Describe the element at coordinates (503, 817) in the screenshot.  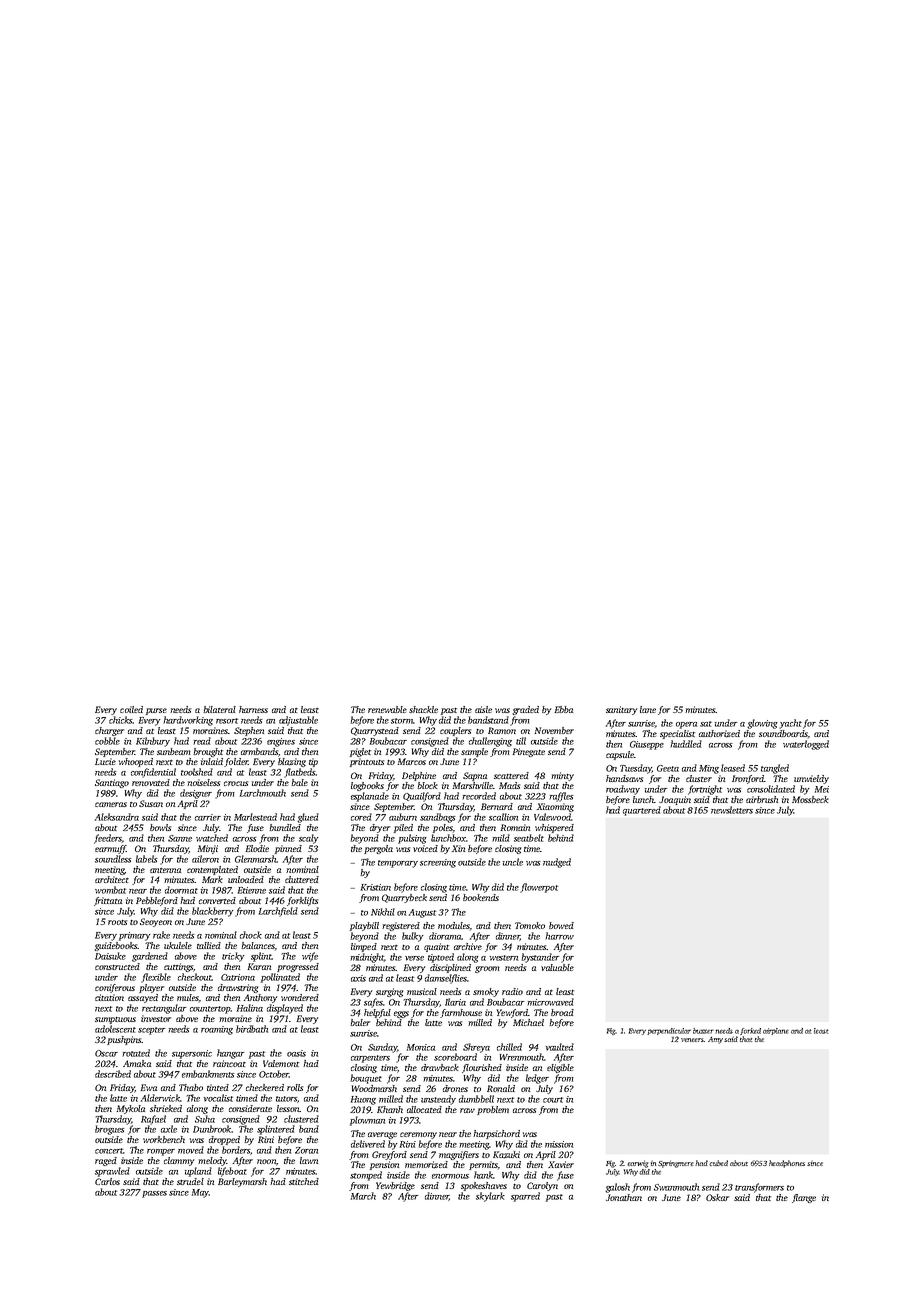
I see `scallion` at that location.
